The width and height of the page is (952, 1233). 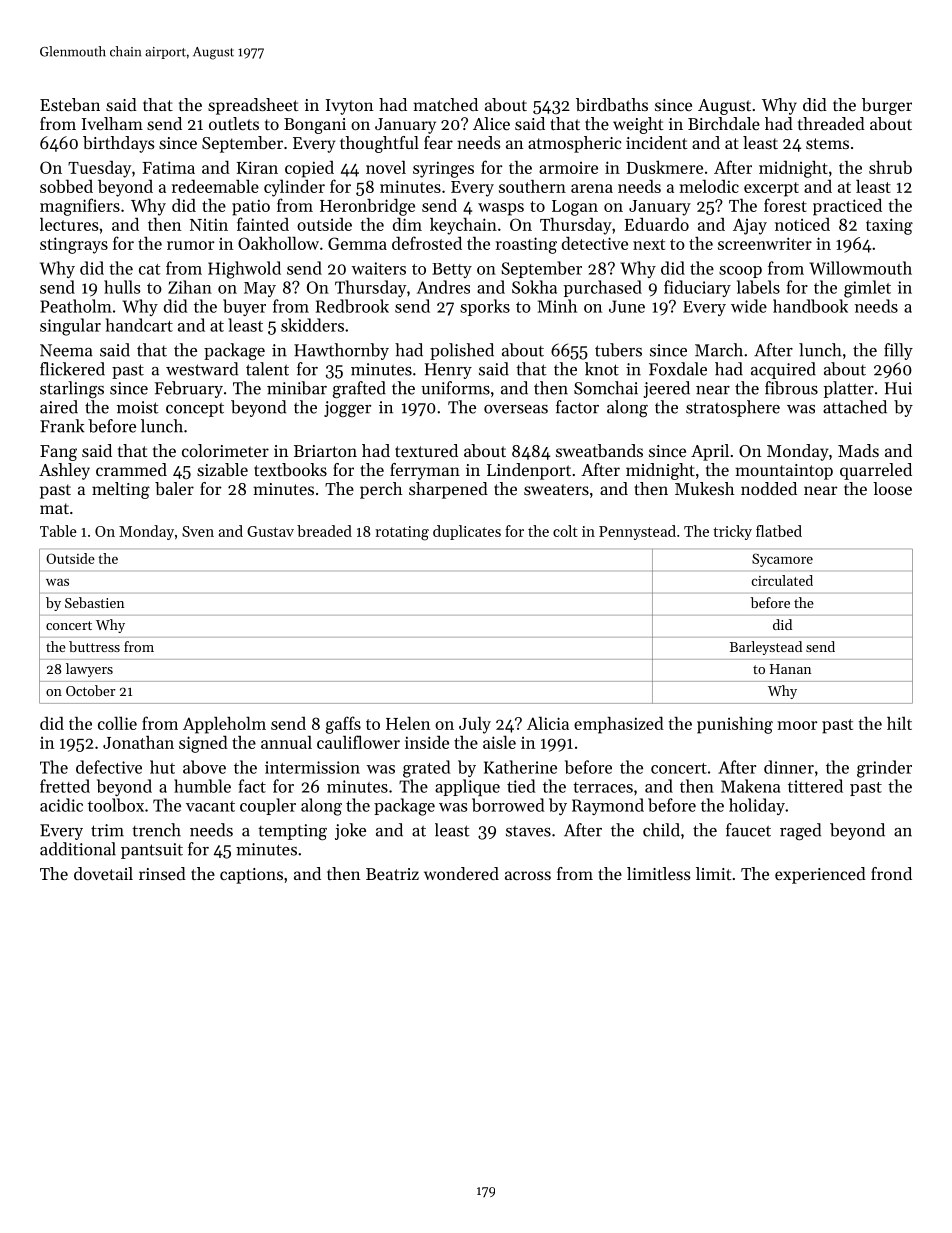 I want to click on Ajay, so click(x=750, y=226).
